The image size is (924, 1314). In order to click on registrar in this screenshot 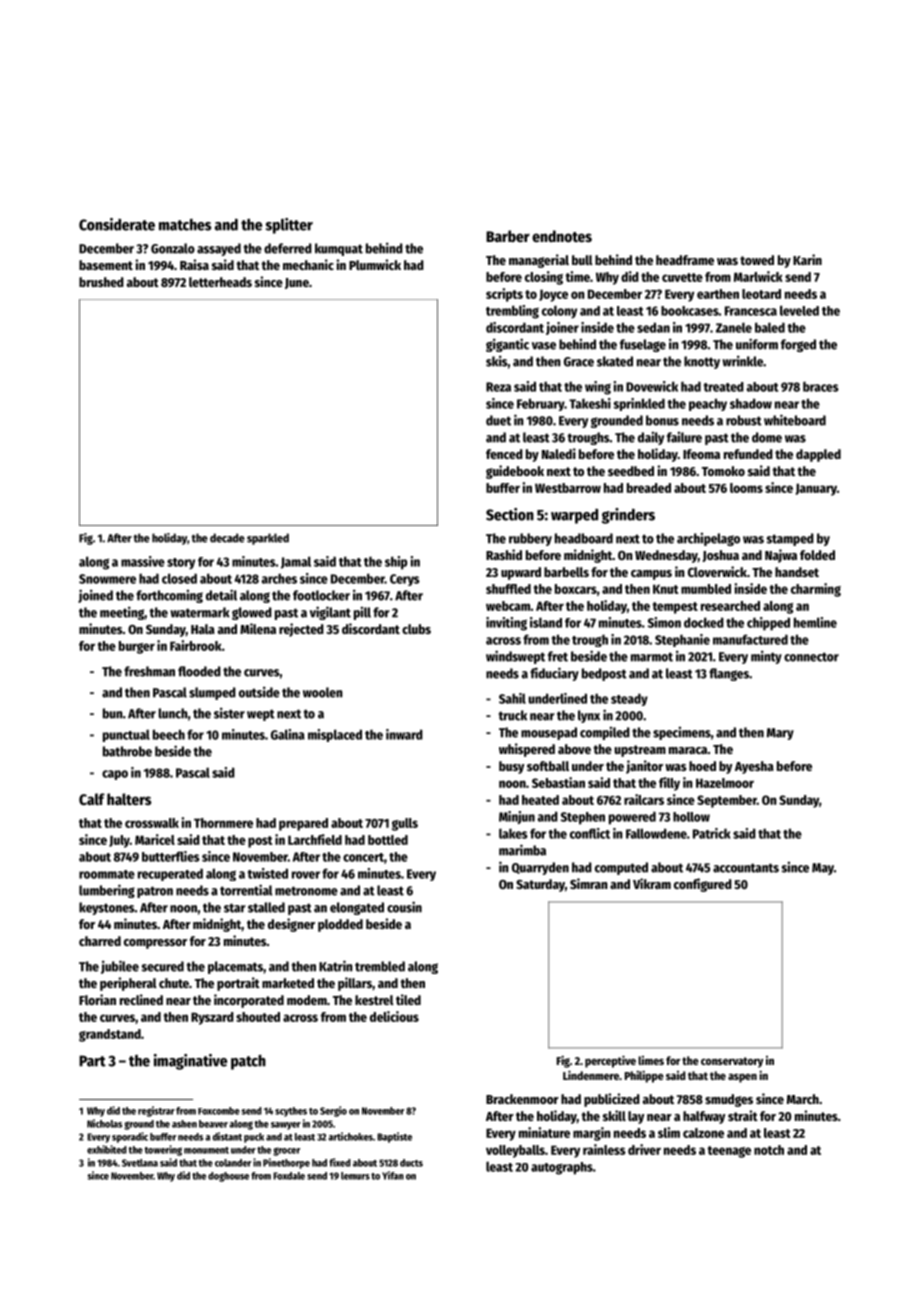, I will do `click(156, 1111)`.
